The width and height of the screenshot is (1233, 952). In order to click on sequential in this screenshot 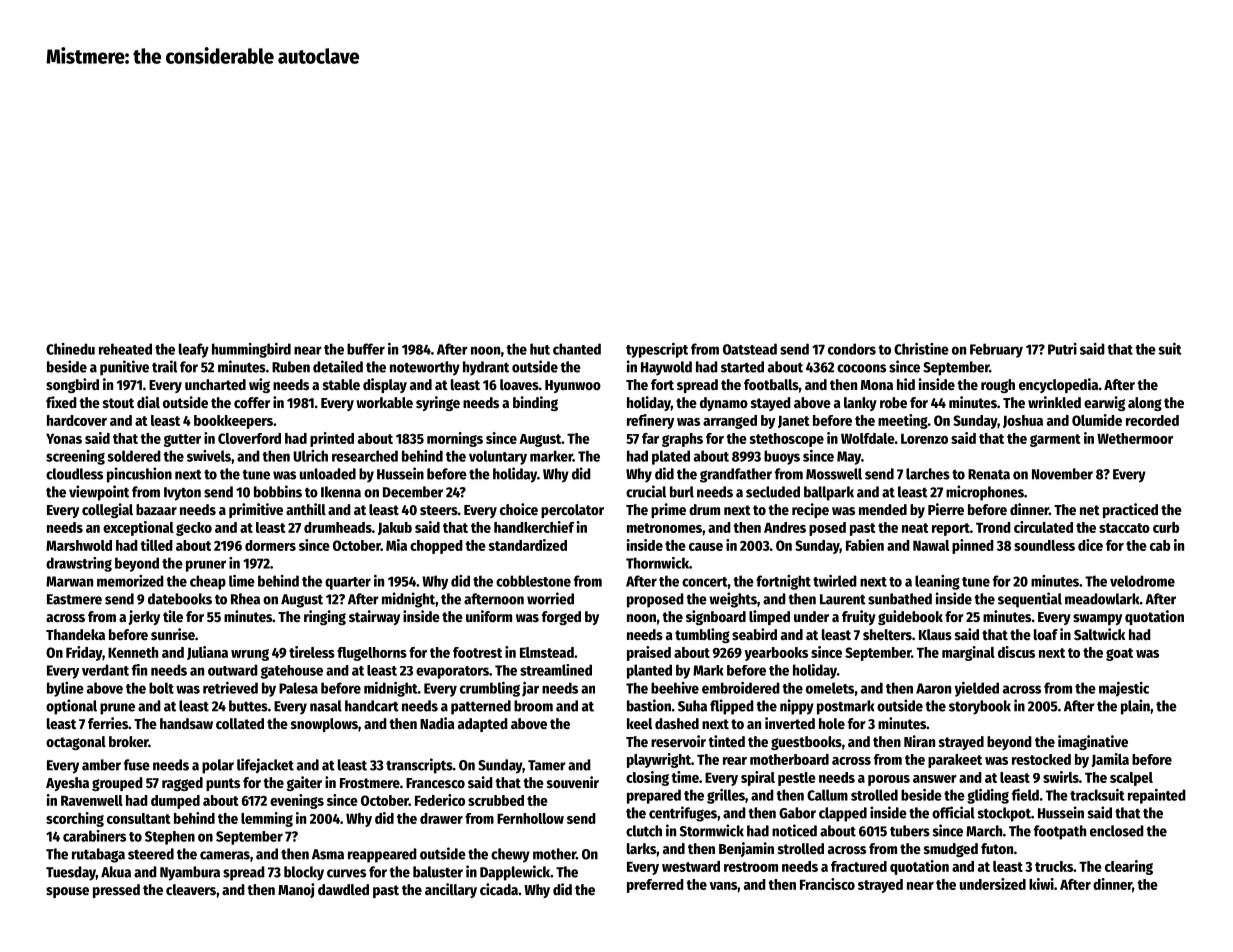, I will do `click(1030, 600)`.
